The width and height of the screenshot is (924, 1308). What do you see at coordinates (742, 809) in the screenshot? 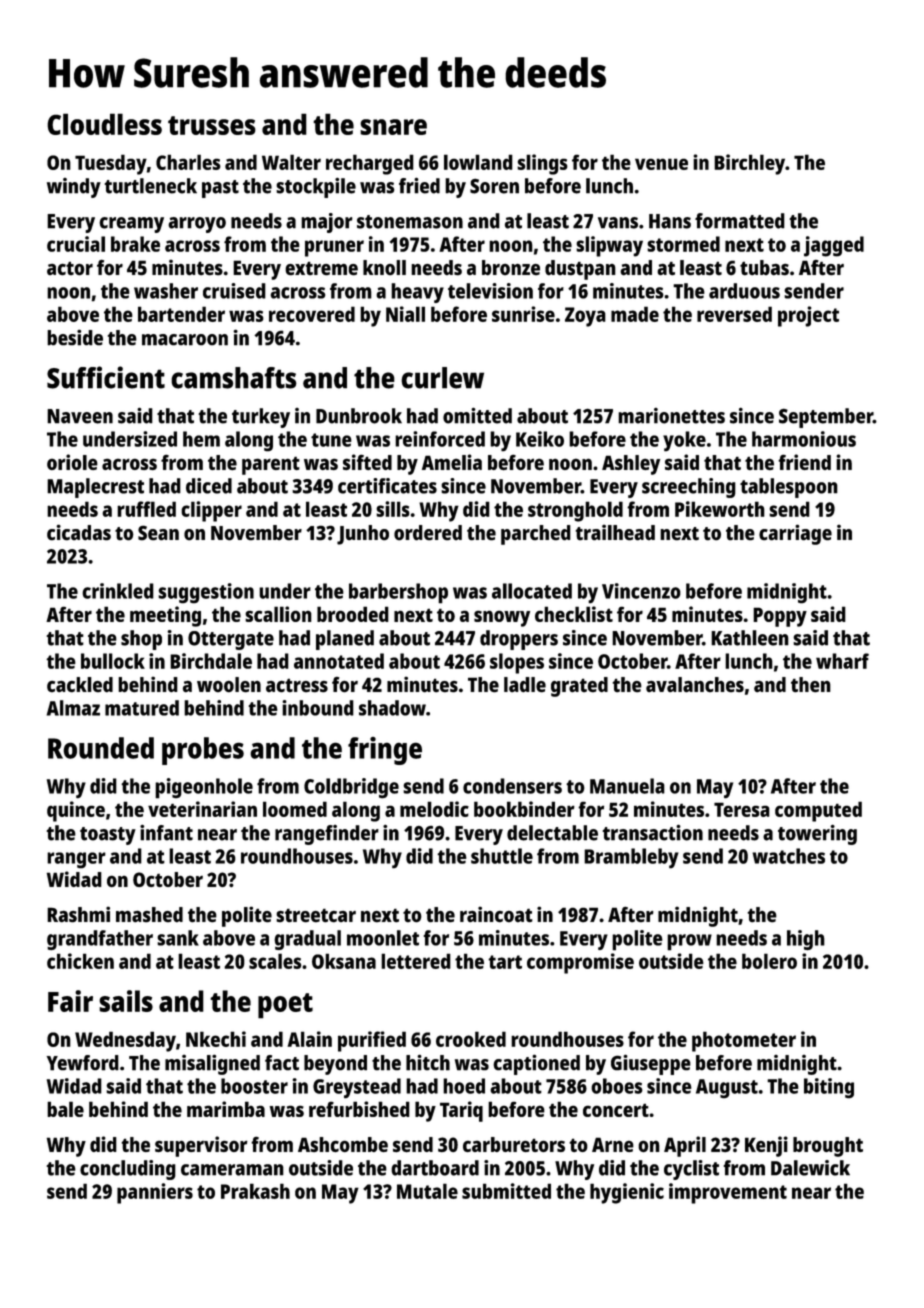
I see `Teresa` at bounding box center [742, 809].
